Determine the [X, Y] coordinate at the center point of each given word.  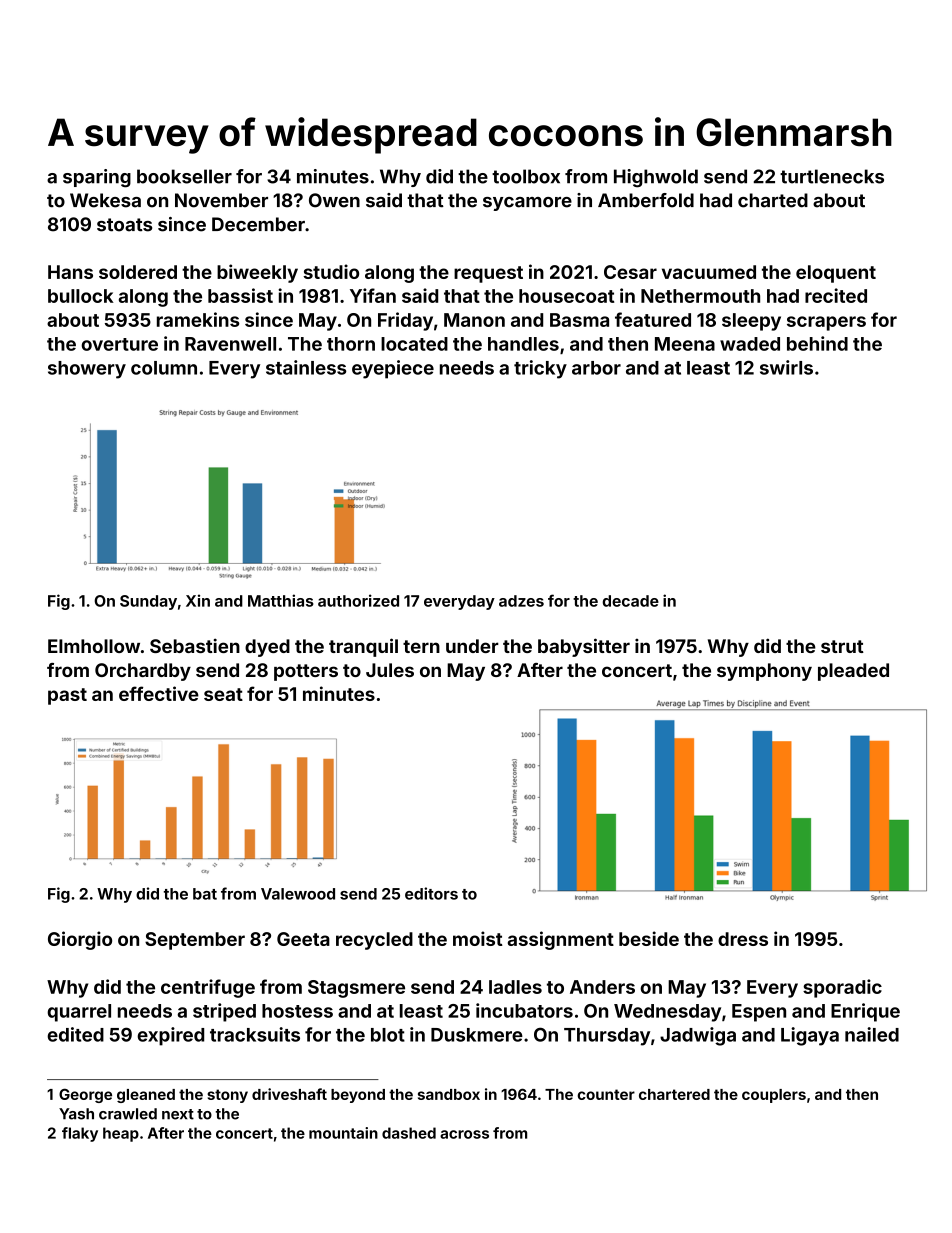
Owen [334, 200]
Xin [198, 600]
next [178, 1114]
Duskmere [477, 1035]
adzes [521, 601]
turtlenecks [832, 176]
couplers [774, 1096]
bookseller [184, 176]
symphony [764, 672]
